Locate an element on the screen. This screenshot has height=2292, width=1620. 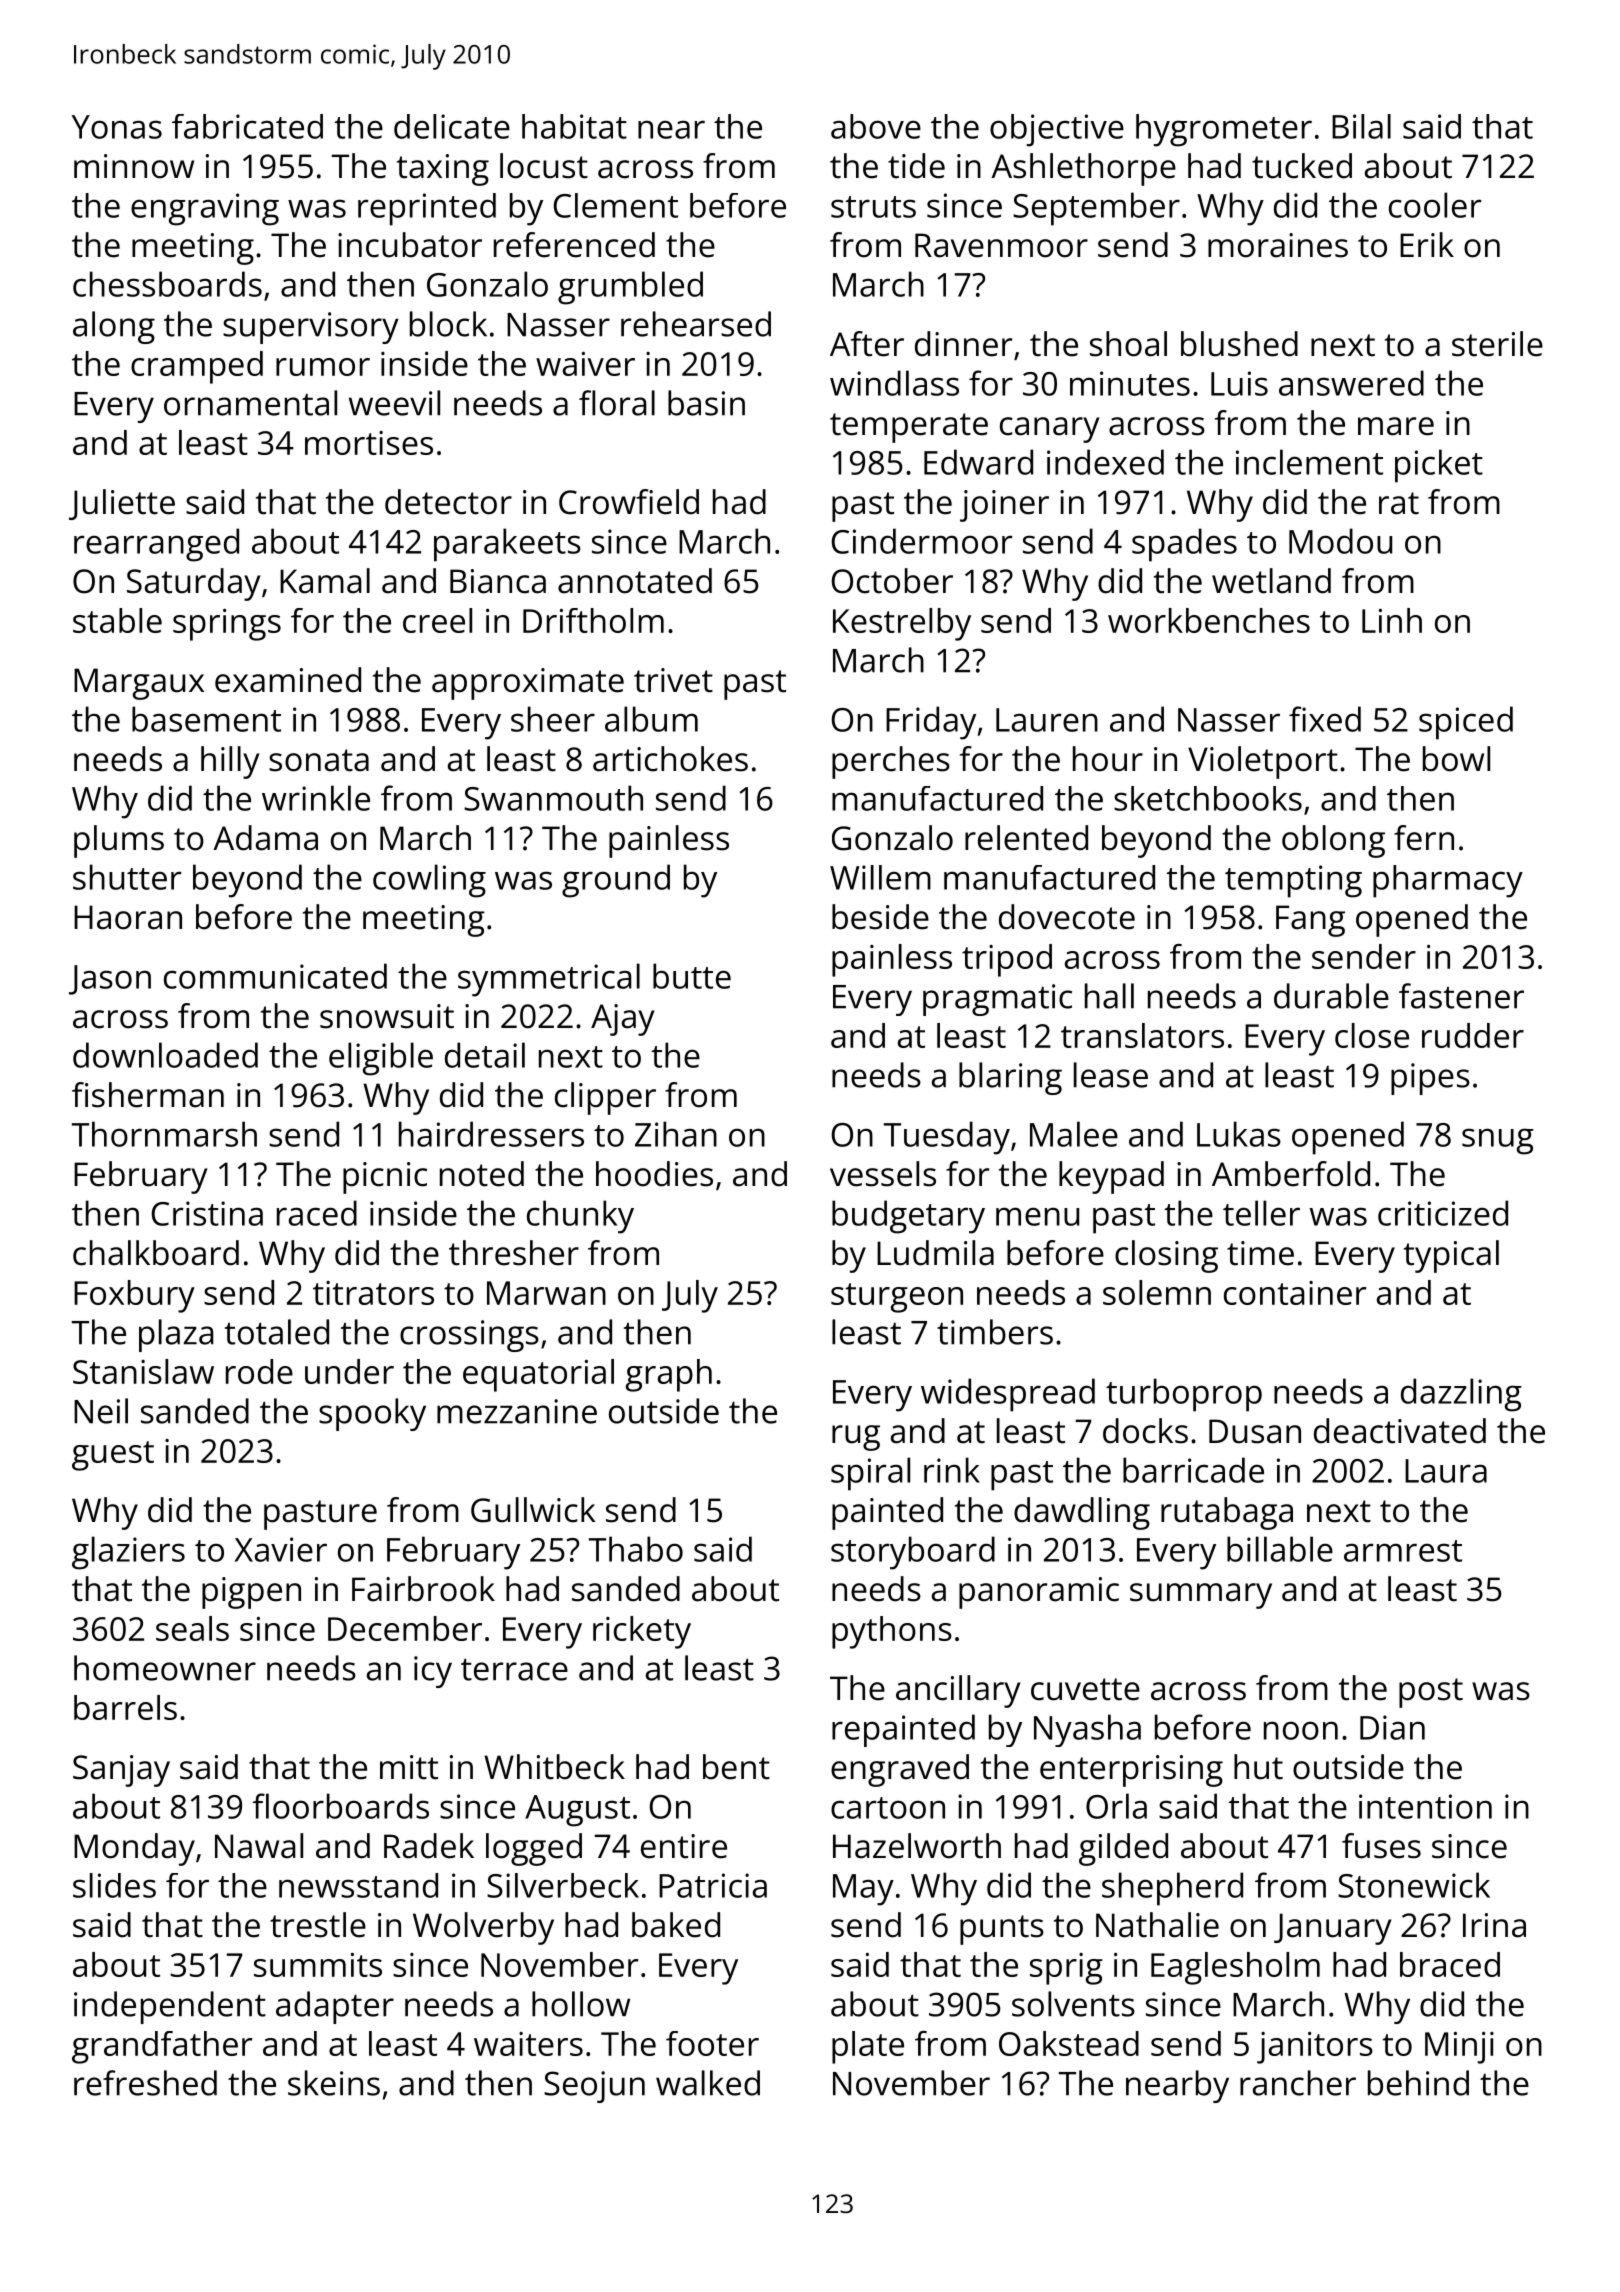
artichokes is located at coordinates (670, 759).
